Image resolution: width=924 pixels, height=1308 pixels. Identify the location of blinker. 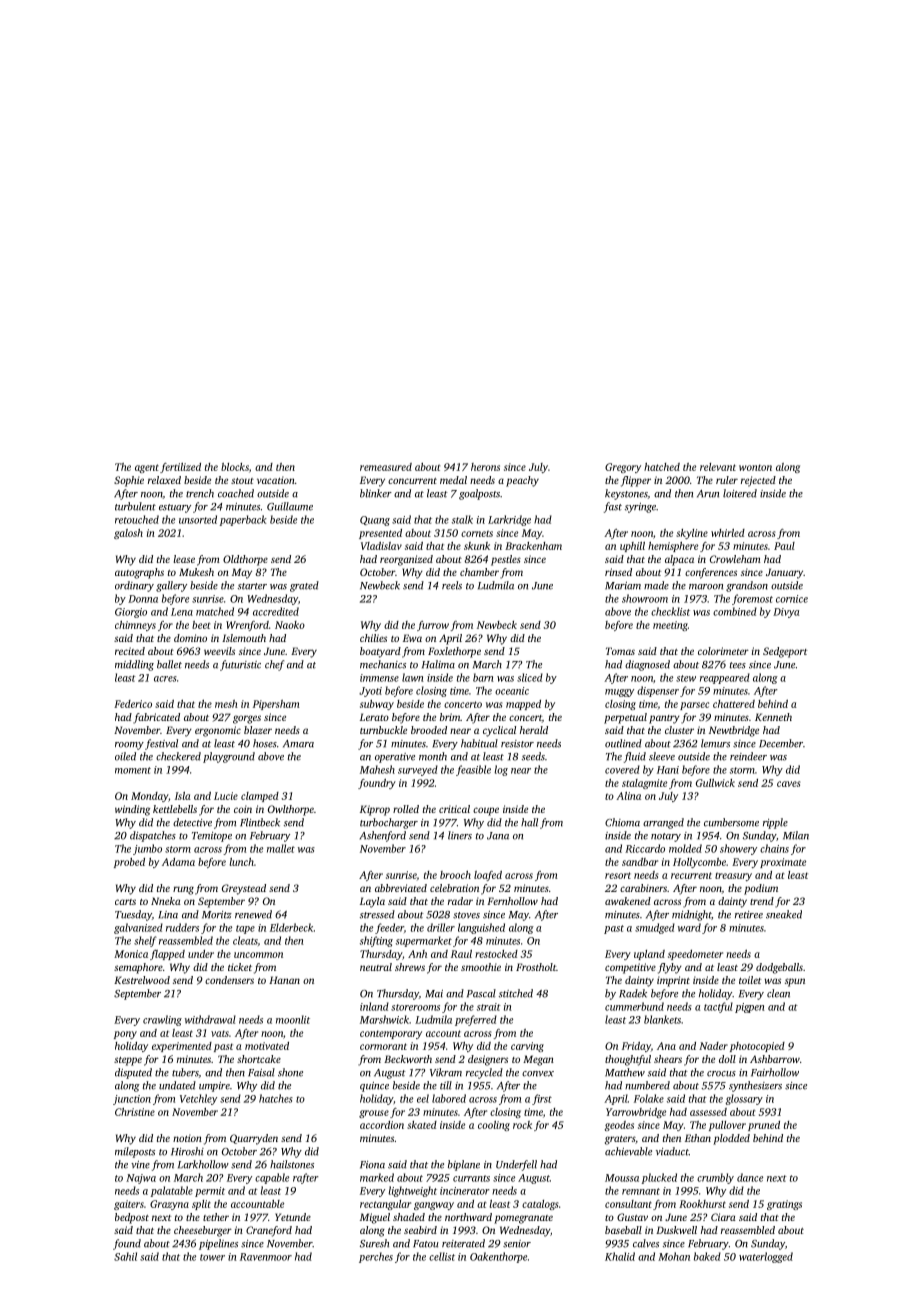
(376, 493).
